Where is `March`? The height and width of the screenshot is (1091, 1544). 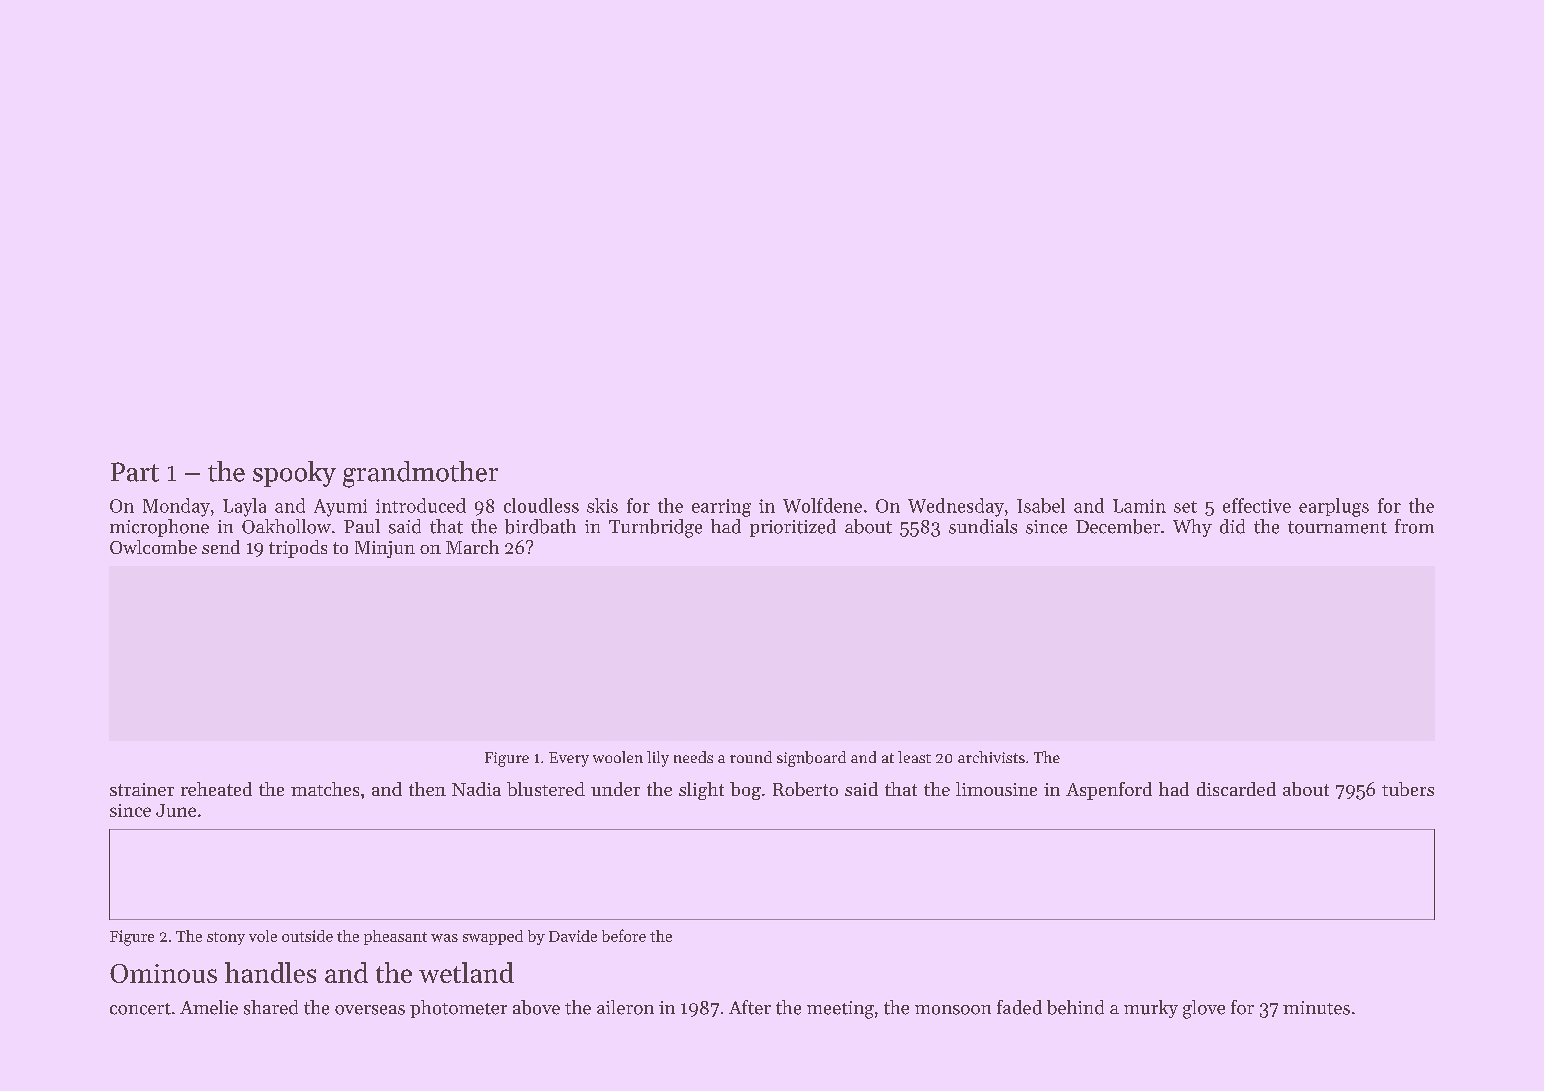 March is located at coordinates (472, 547).
